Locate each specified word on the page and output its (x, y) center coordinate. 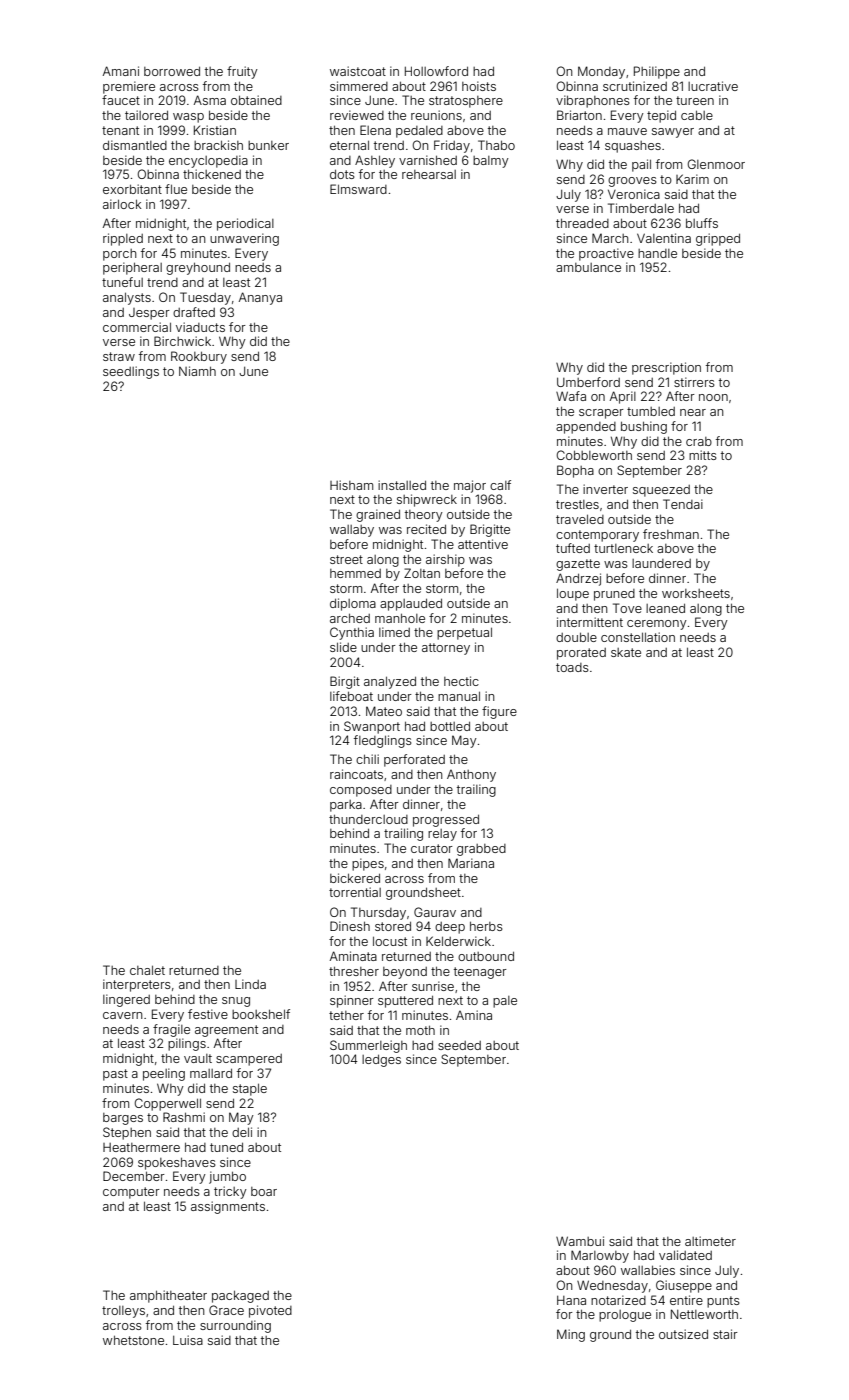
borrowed (172, 71)
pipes (368, 864)
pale (505, 1002)
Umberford (588, 382)
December (134, 1176)
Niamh (197, 371)
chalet (147, 970)
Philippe (657, 72)
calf (500, 485)
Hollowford (436, 71)
